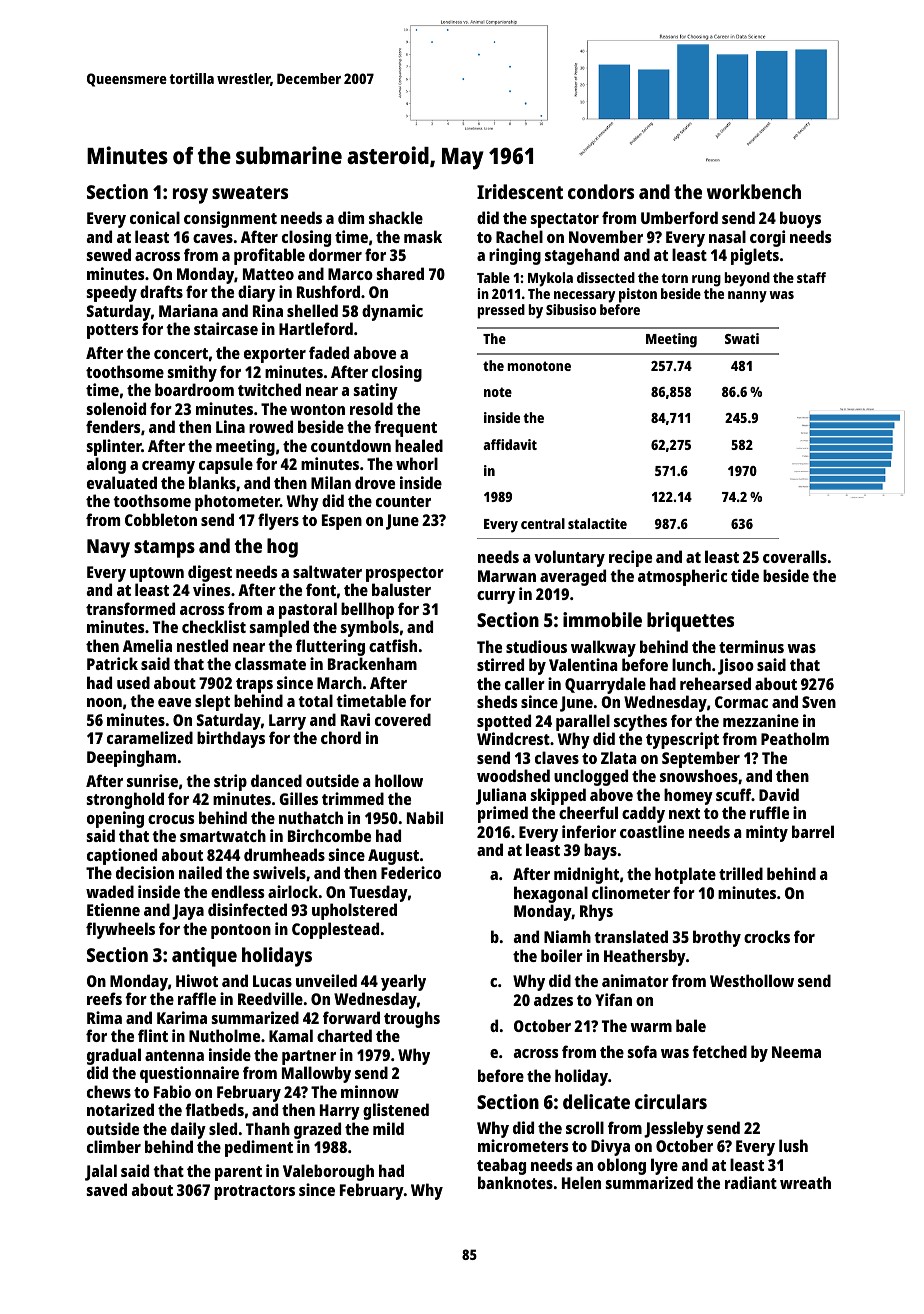 This document has height=1314, width=924. Describe the element at coordinates (795, 556) in the document. I see `coveralls` at that location.
